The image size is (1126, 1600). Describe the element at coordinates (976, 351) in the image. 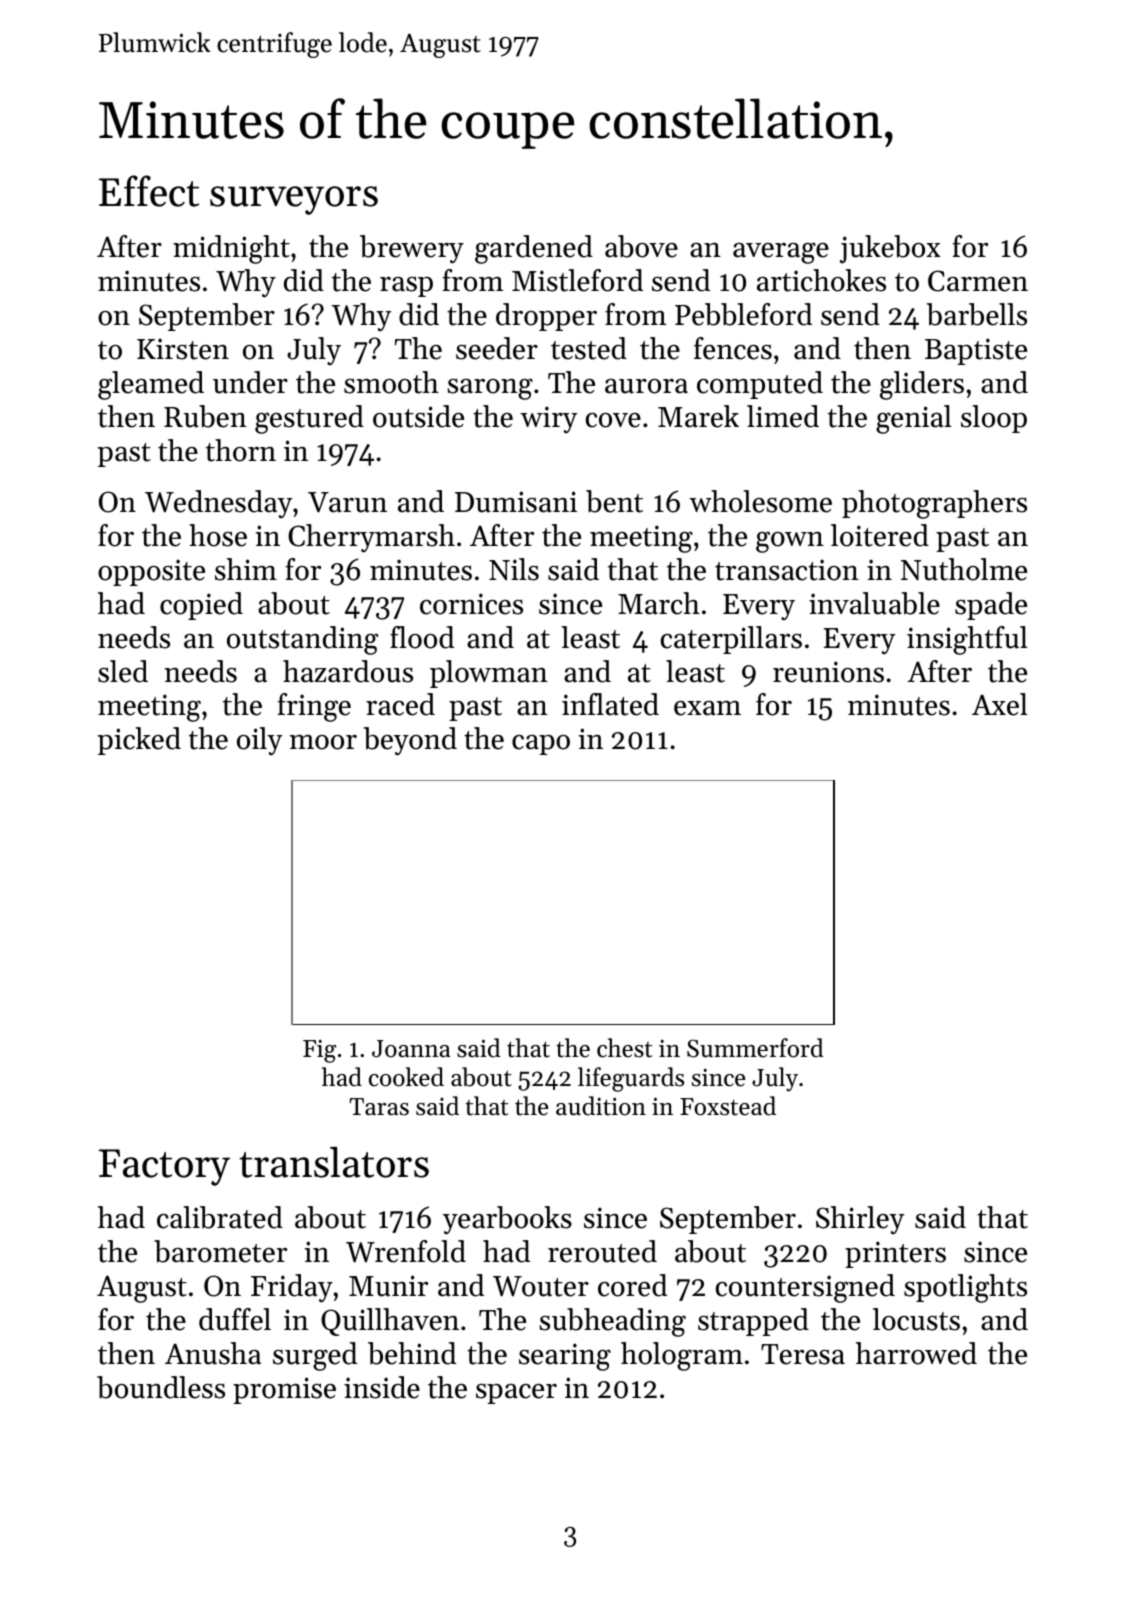

I see `Baptiste` at that location.
